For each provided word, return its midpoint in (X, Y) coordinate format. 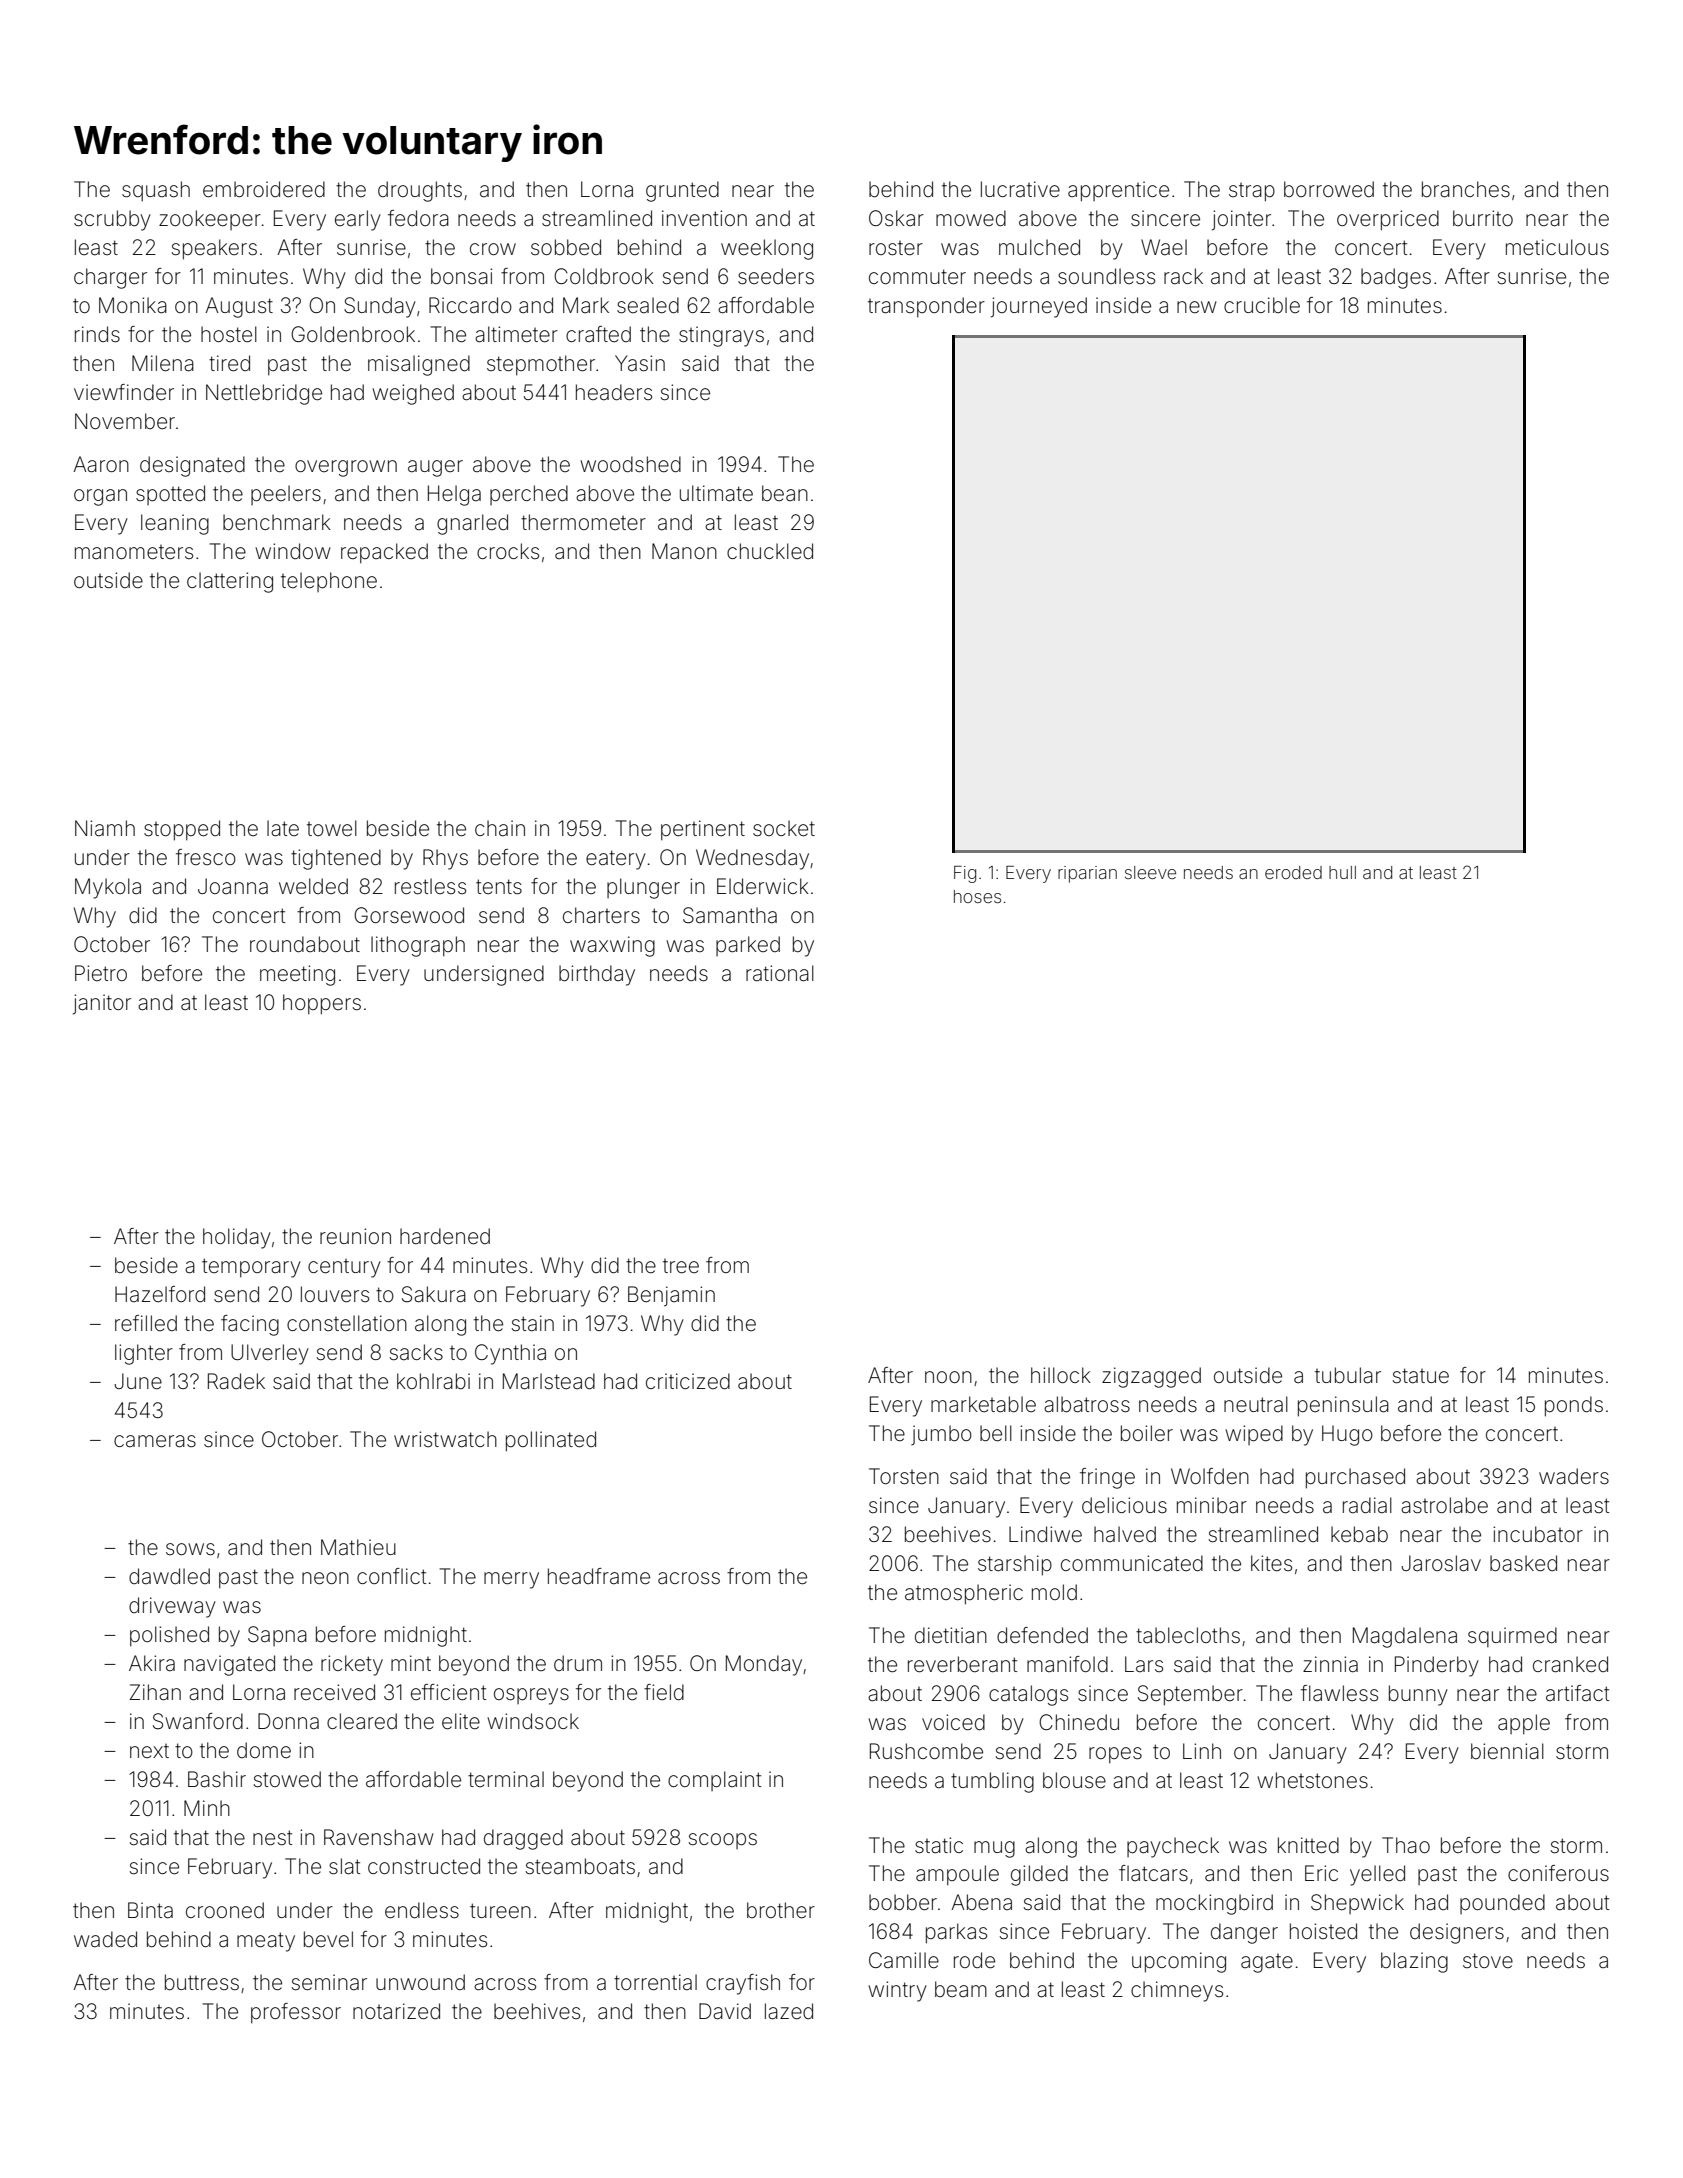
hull (1342, 872)
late (283, 828)
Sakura (434, 1294)
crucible (1262, 305)
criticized (688, 1381)
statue (1421, 1376)
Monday (764, 1665)
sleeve (1150, 872)
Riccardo (470, 305)
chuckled (770, 551)
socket (784, 828)
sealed (648, 305)
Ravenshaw (379, 1837)
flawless (1339, 1693)
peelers (286, 495)
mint (411, 1663)
